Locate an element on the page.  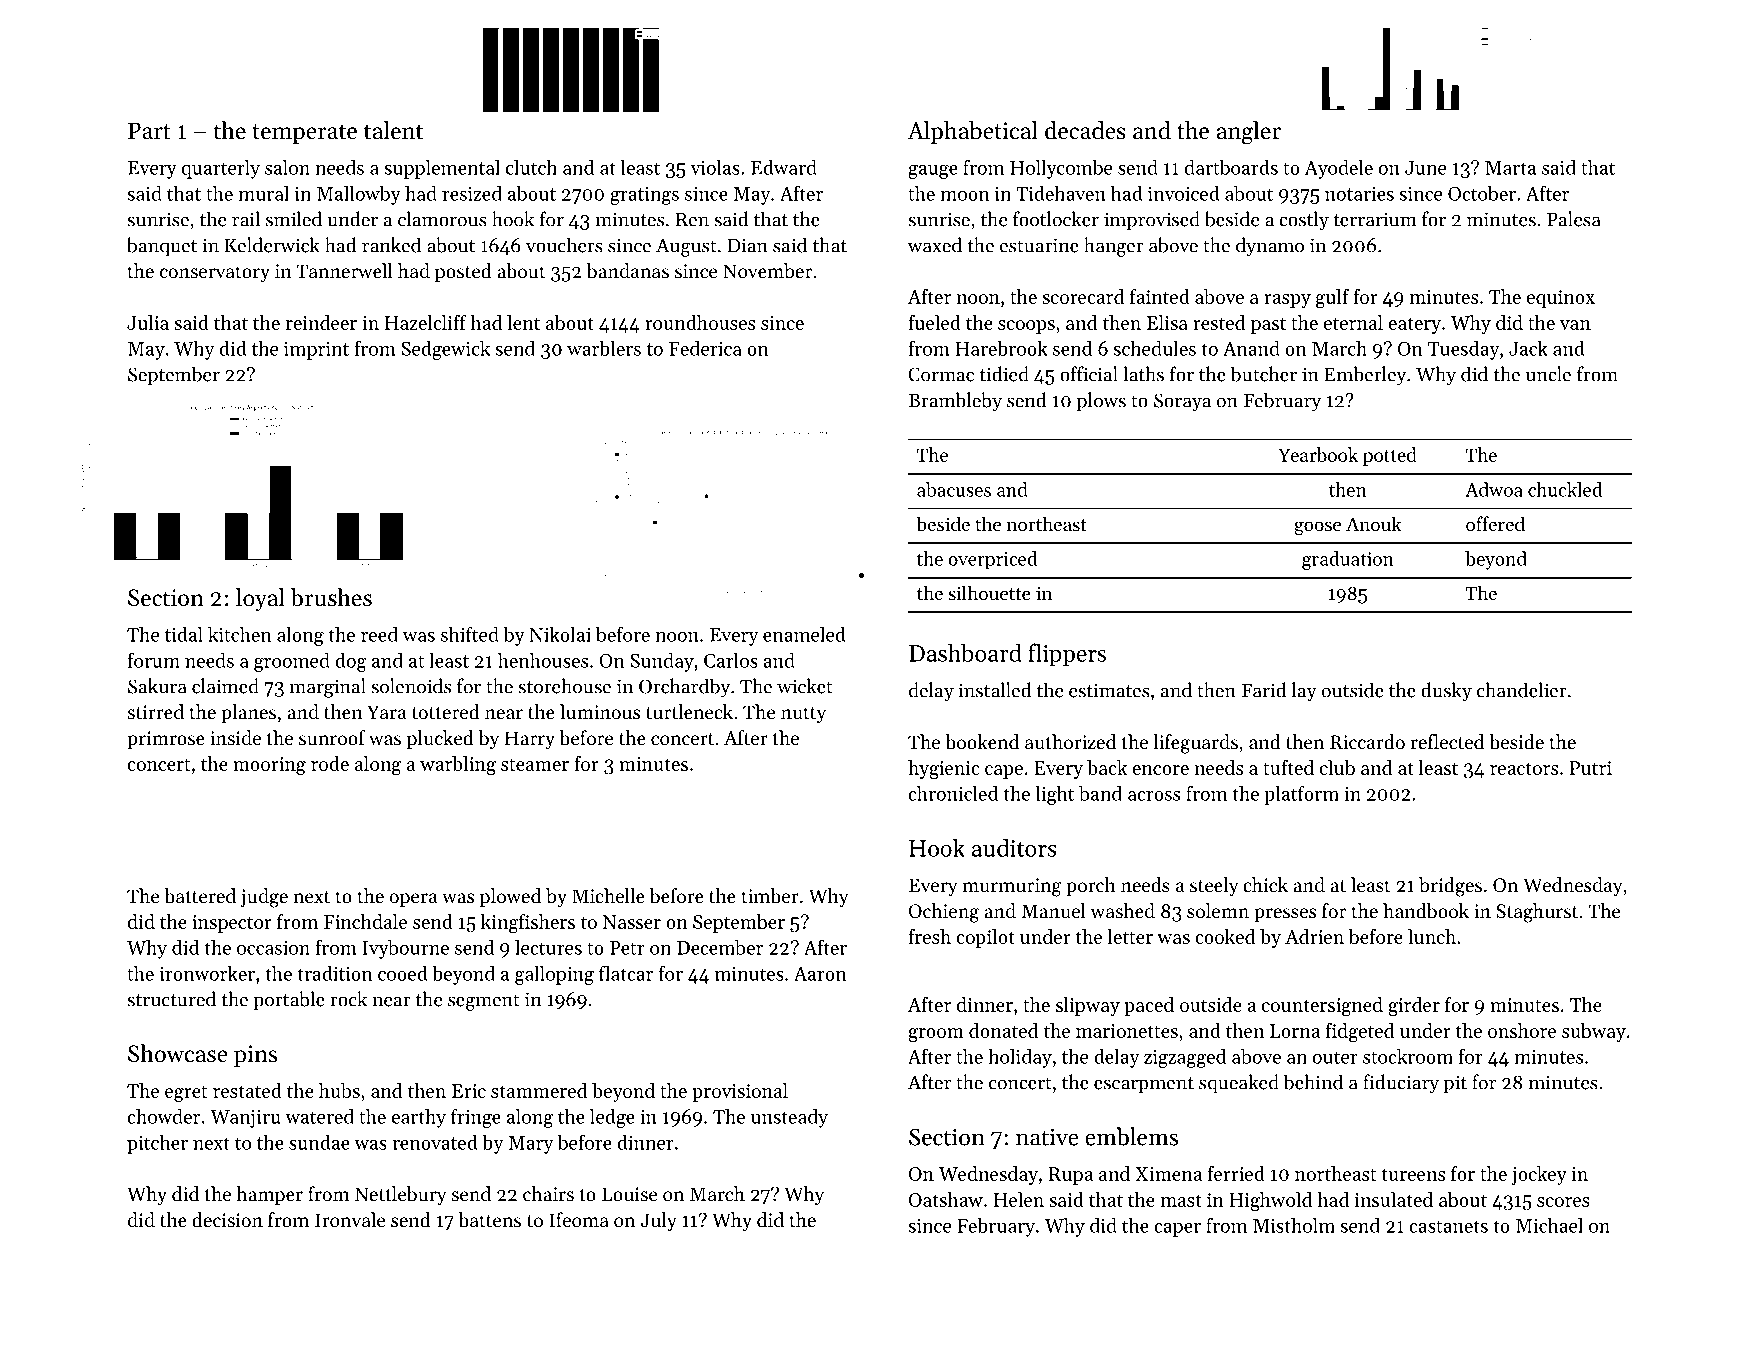
uncle is located at coordinates (1548, 374).
